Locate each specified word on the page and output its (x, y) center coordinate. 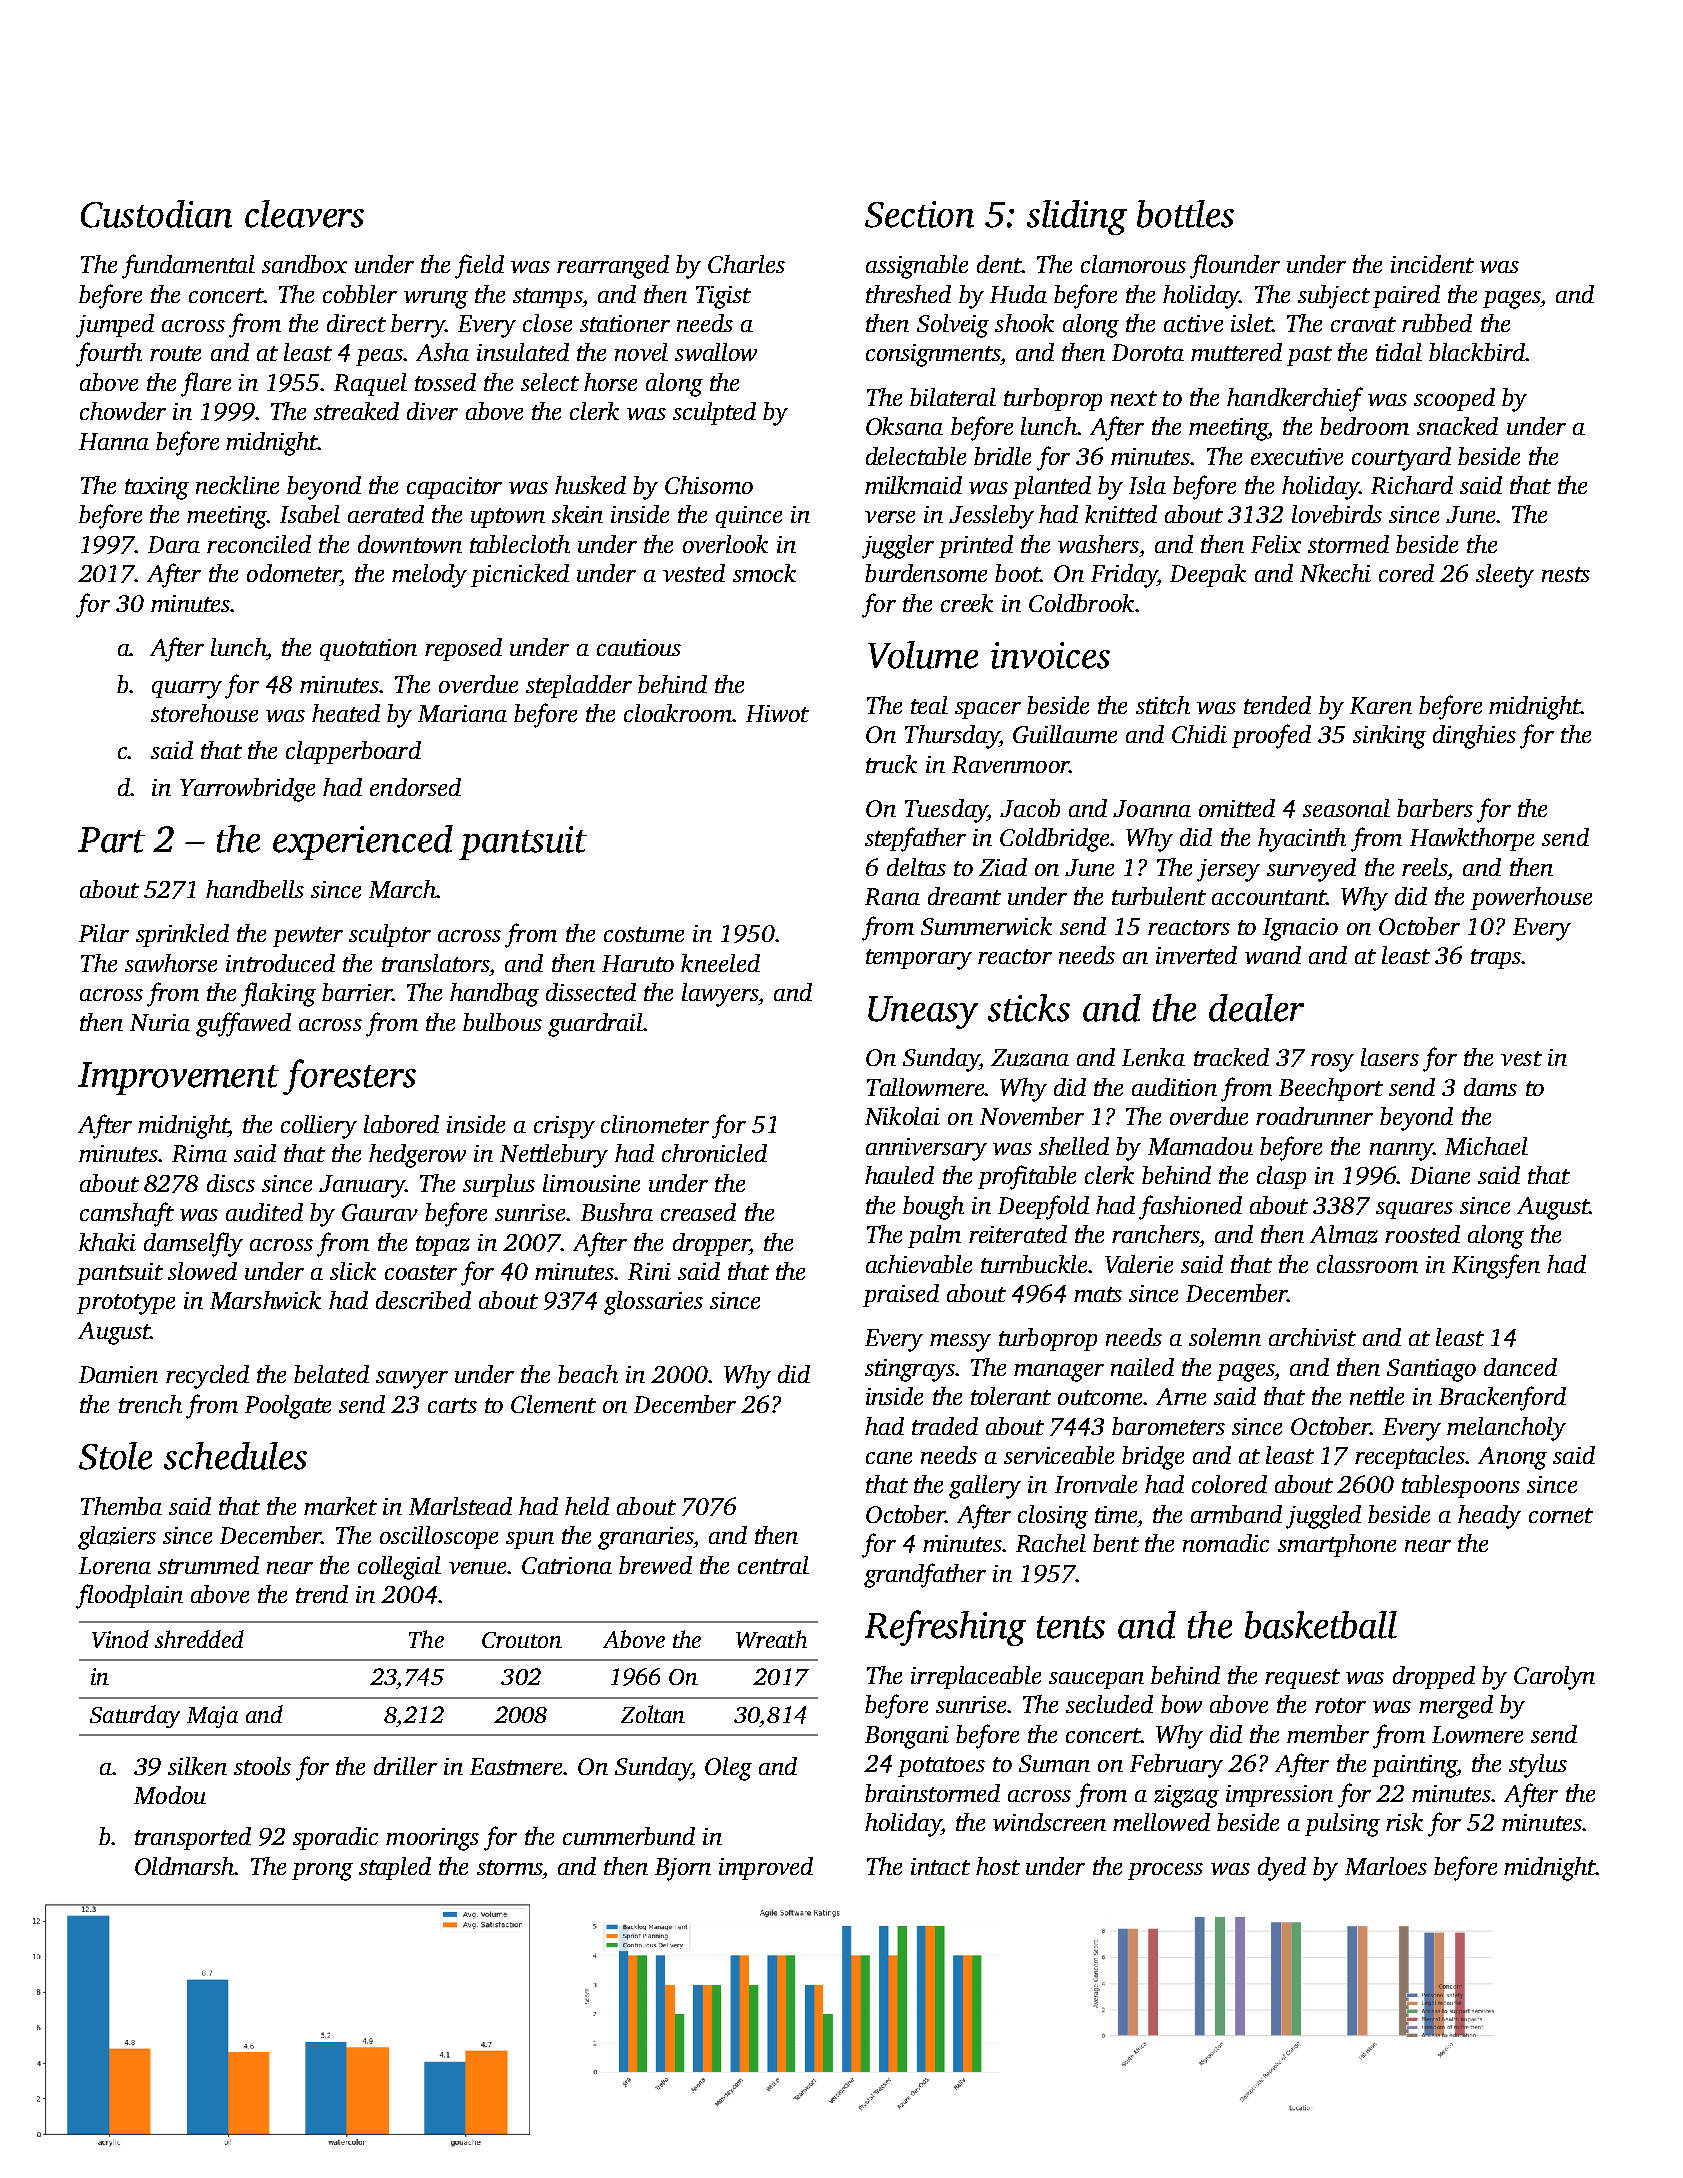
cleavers (304, 214)
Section (919, 214)
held (587, 1506)
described (423, 1300)
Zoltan (653, 1714)
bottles (1185, 214)
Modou (170, 1795)
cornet (1561, 1515)
